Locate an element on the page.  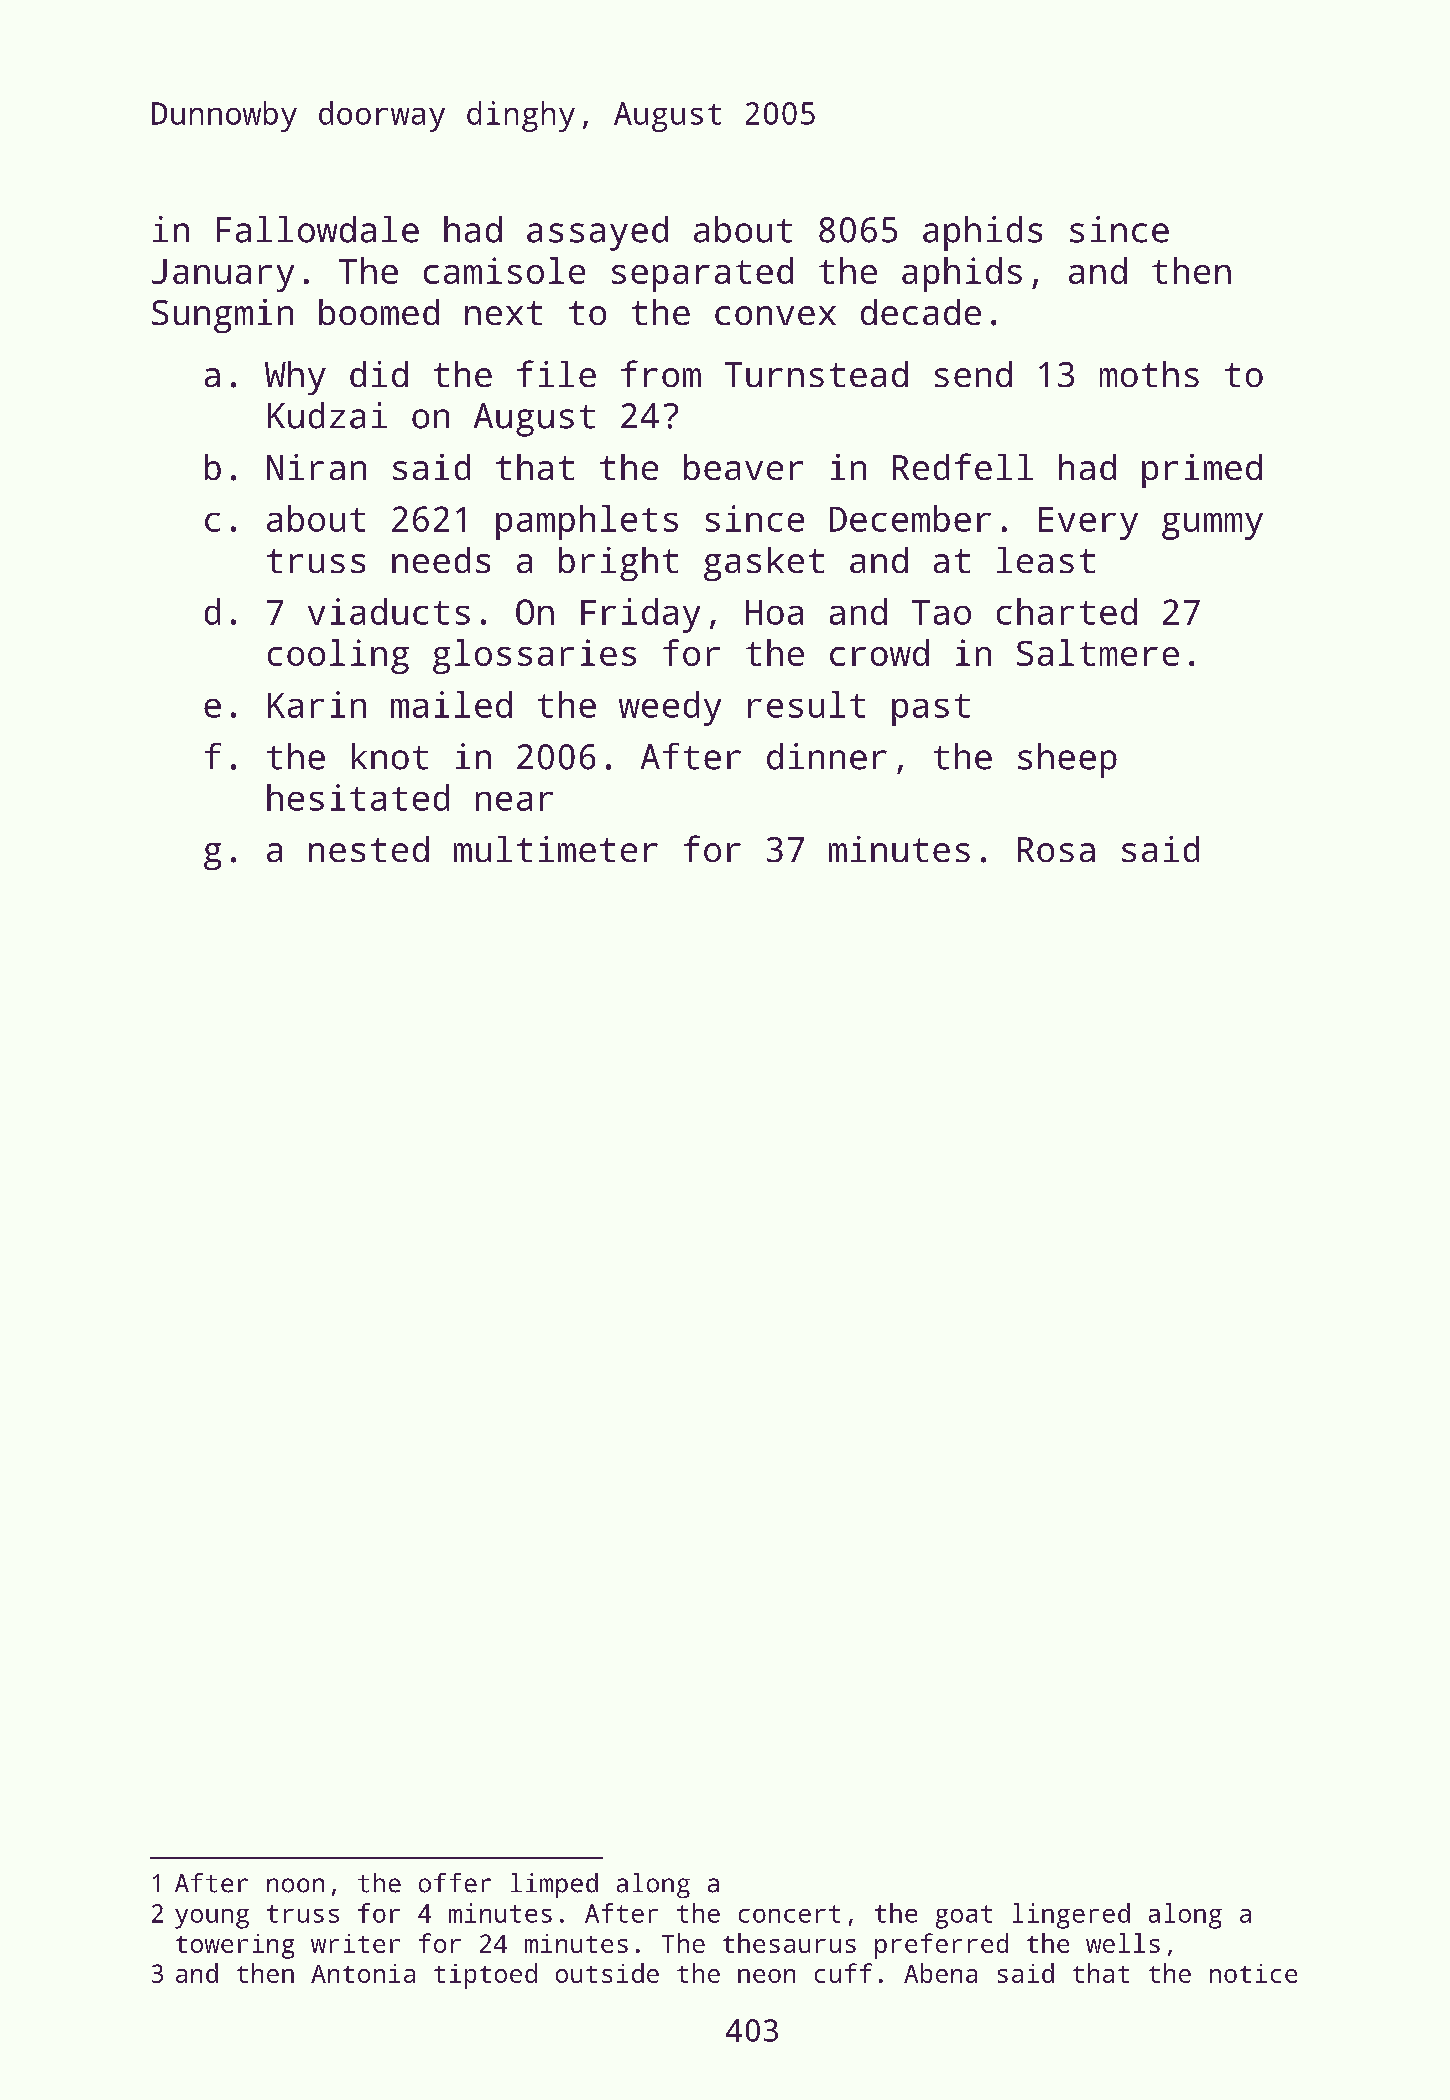
viaducts is located at coordinates (389, 611).
